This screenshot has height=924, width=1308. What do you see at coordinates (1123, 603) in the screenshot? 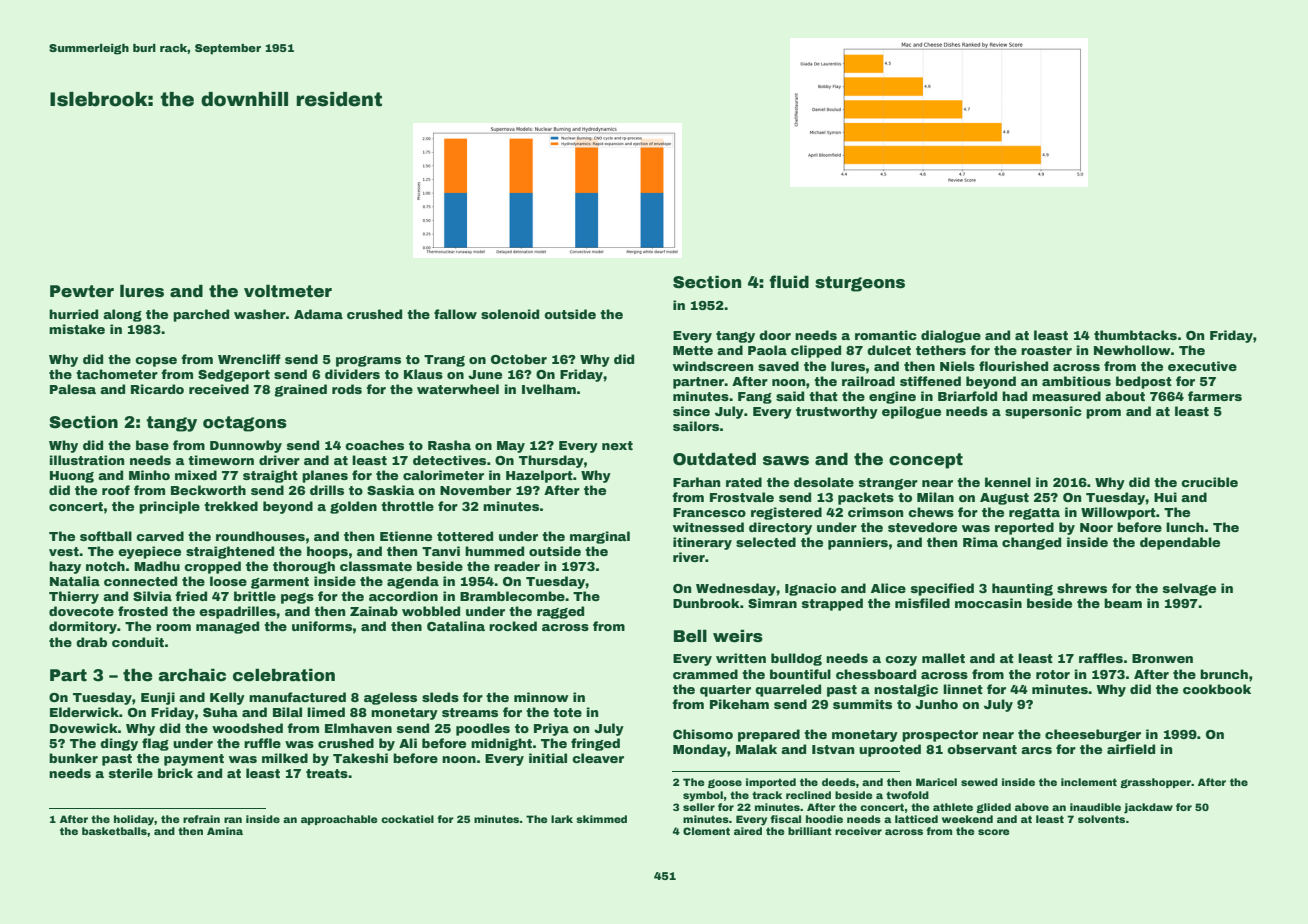
I see `beam` at bounding box center [1123, 603].
